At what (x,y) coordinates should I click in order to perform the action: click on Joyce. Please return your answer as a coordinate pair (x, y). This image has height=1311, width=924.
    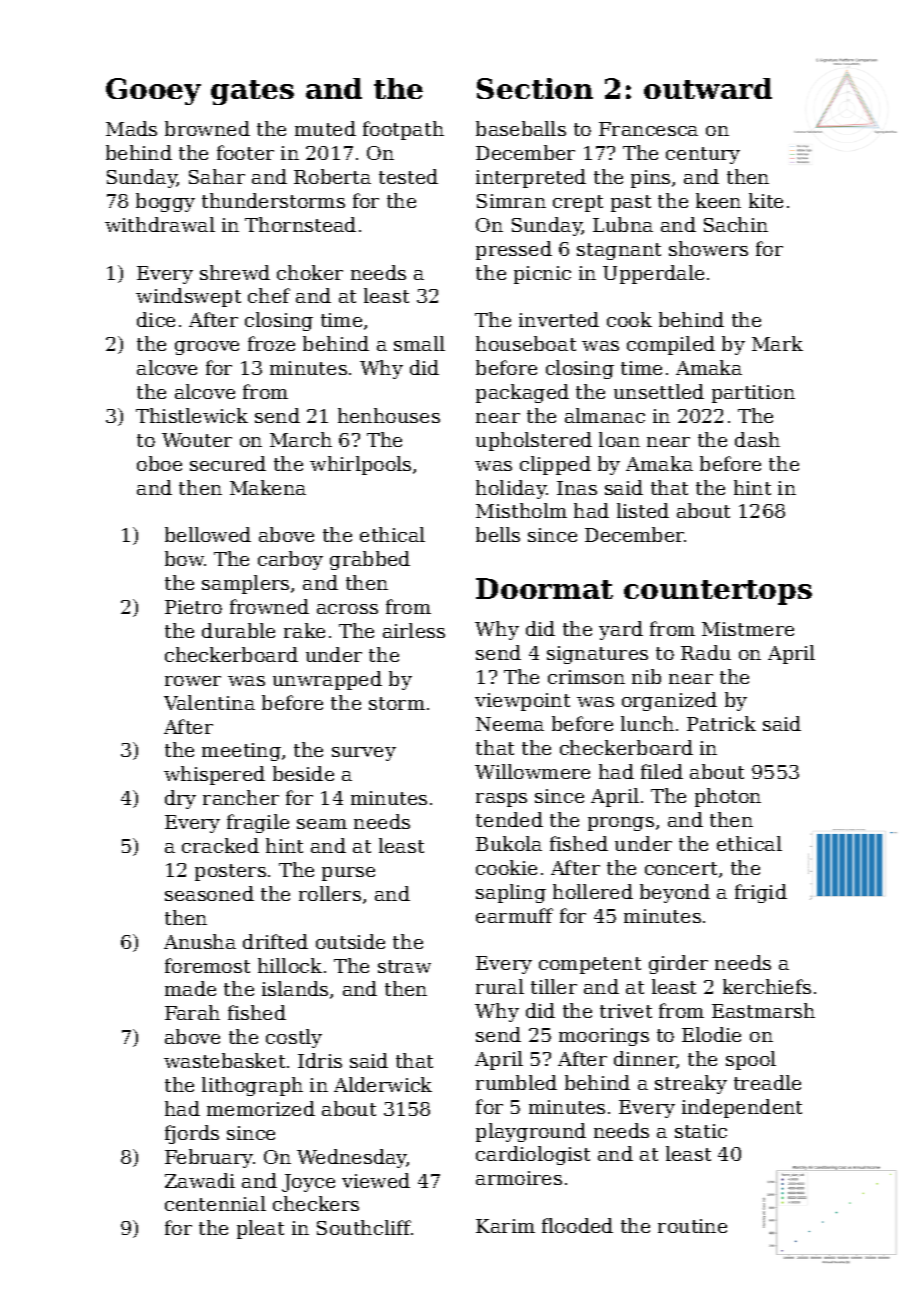
    Looking at the image, I should click on (308, 1183).
